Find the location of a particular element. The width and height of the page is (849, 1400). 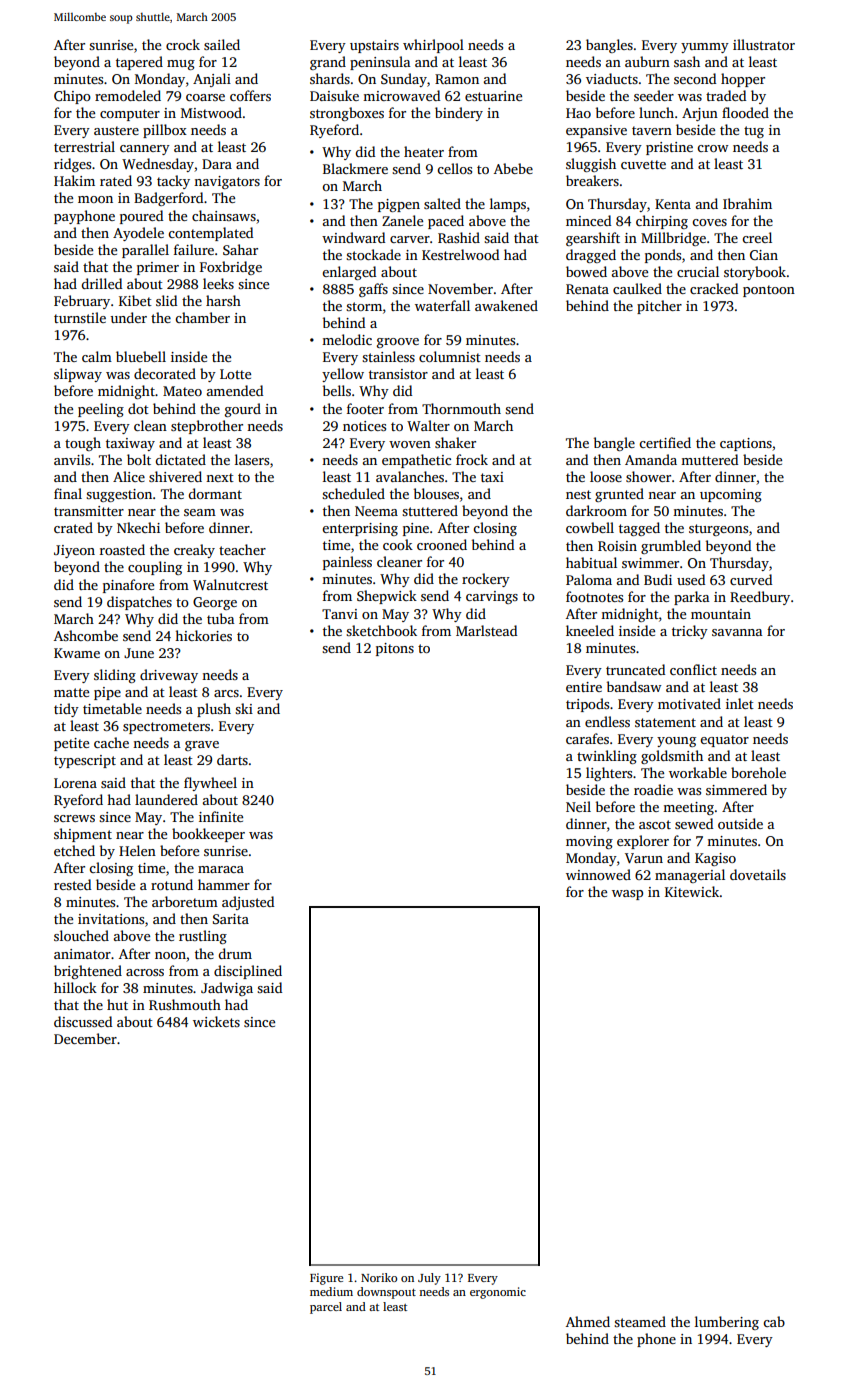

parcel is located at coordinates (326, 1308).
